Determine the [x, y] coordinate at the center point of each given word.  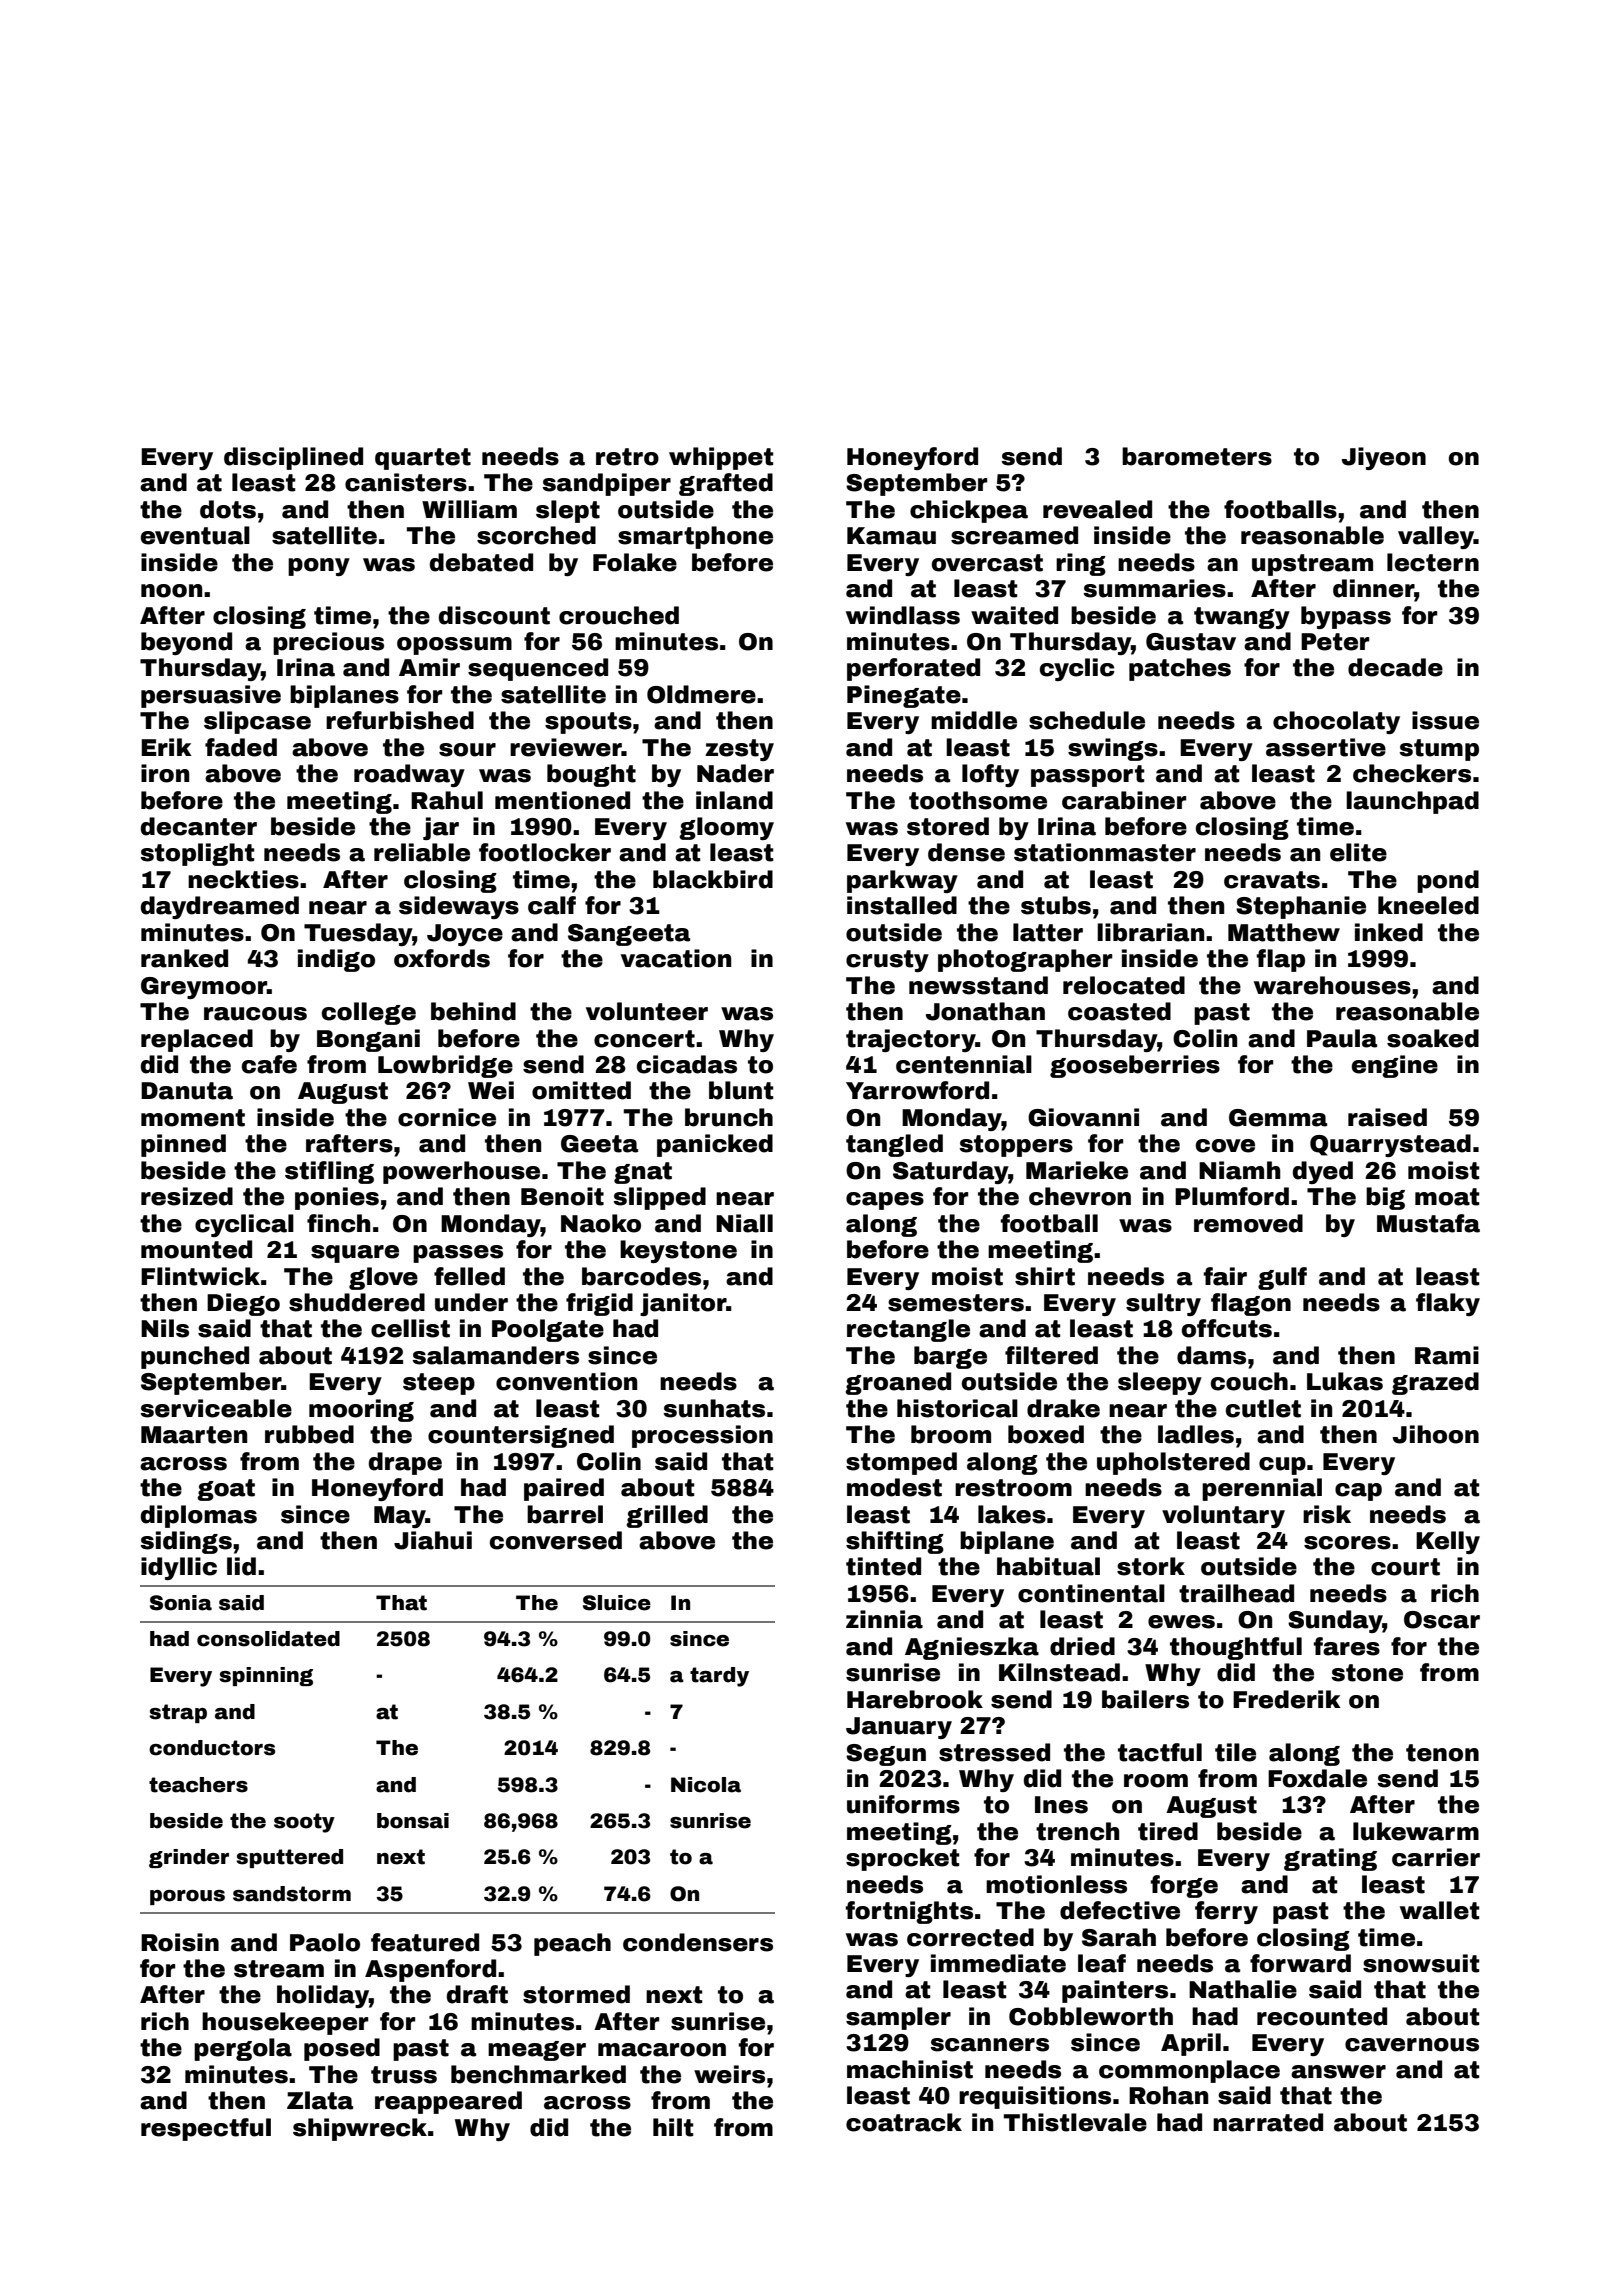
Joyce [465, 935]
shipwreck [360, 2129]
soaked [1433, 1038]
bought [591, 775]
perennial [1262, 1489]
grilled [667, 1516]
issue [1445, 720]
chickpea [969, 511]
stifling [329, 1172]
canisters [406, 482]
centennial [964, 1064]
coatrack [904, 2122]
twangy [1242, 618]
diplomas [199, 1516]
